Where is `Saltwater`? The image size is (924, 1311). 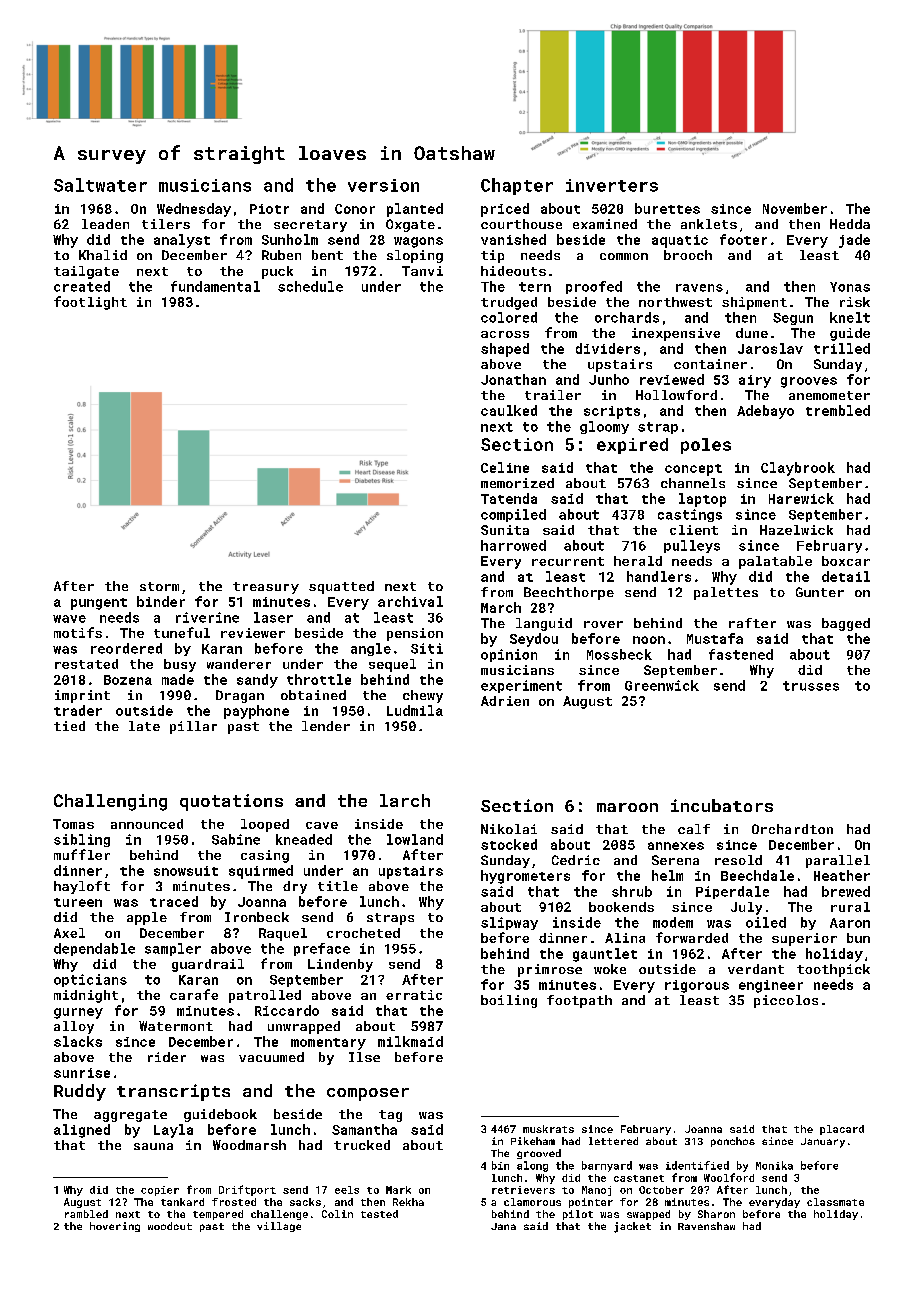
Saltwater is located at coordinates (100, 185).
